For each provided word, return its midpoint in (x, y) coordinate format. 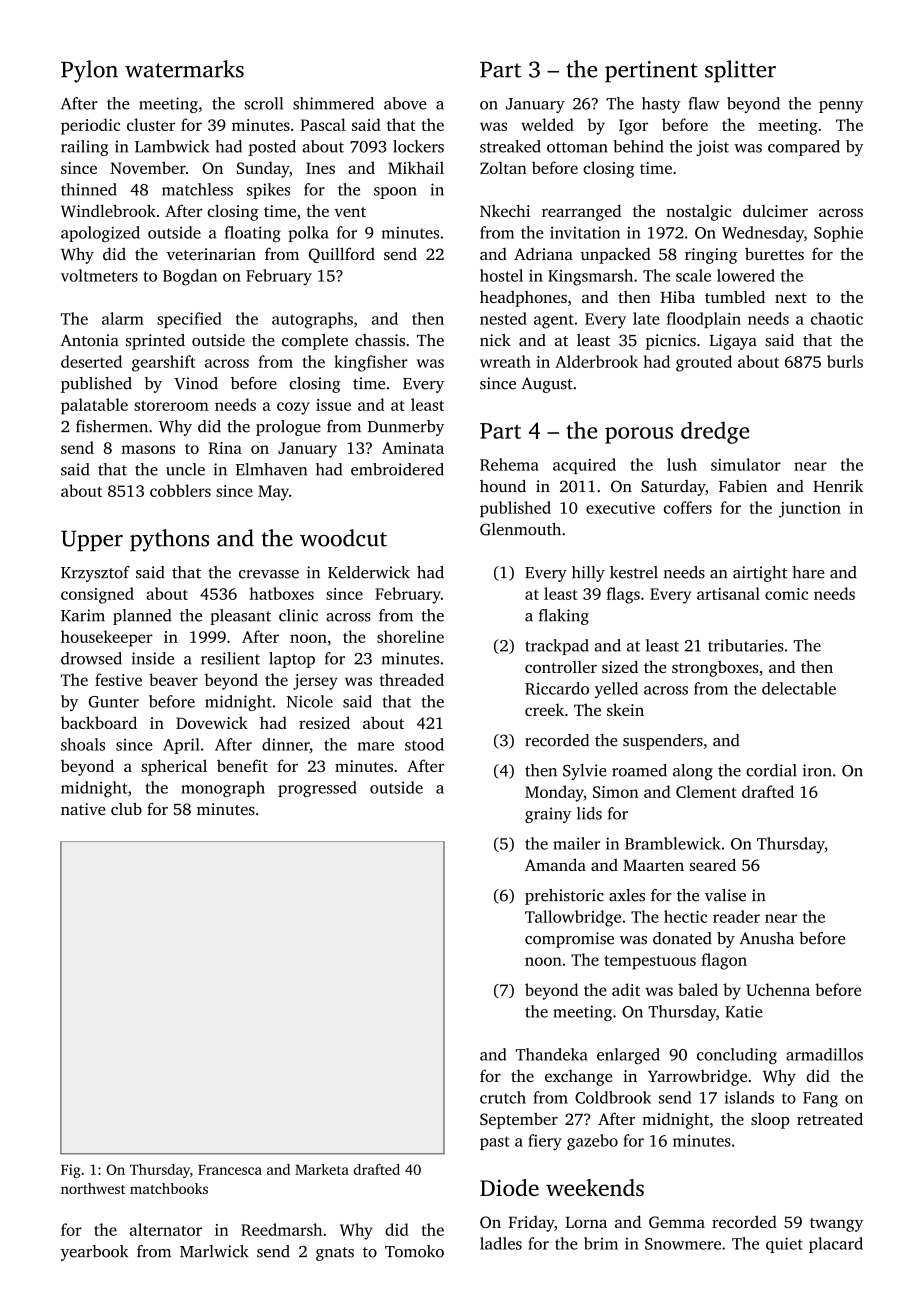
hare (808, 572)
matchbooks (169, 1188)
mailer (576, 843)
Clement (706, 791)
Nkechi (505, 210)
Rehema (509, 464)
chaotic (837, 318)
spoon (395, 193)
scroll (263, 103)
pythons (169, 540)
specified (189, 320)
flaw (704, 103)
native (83, 809)
